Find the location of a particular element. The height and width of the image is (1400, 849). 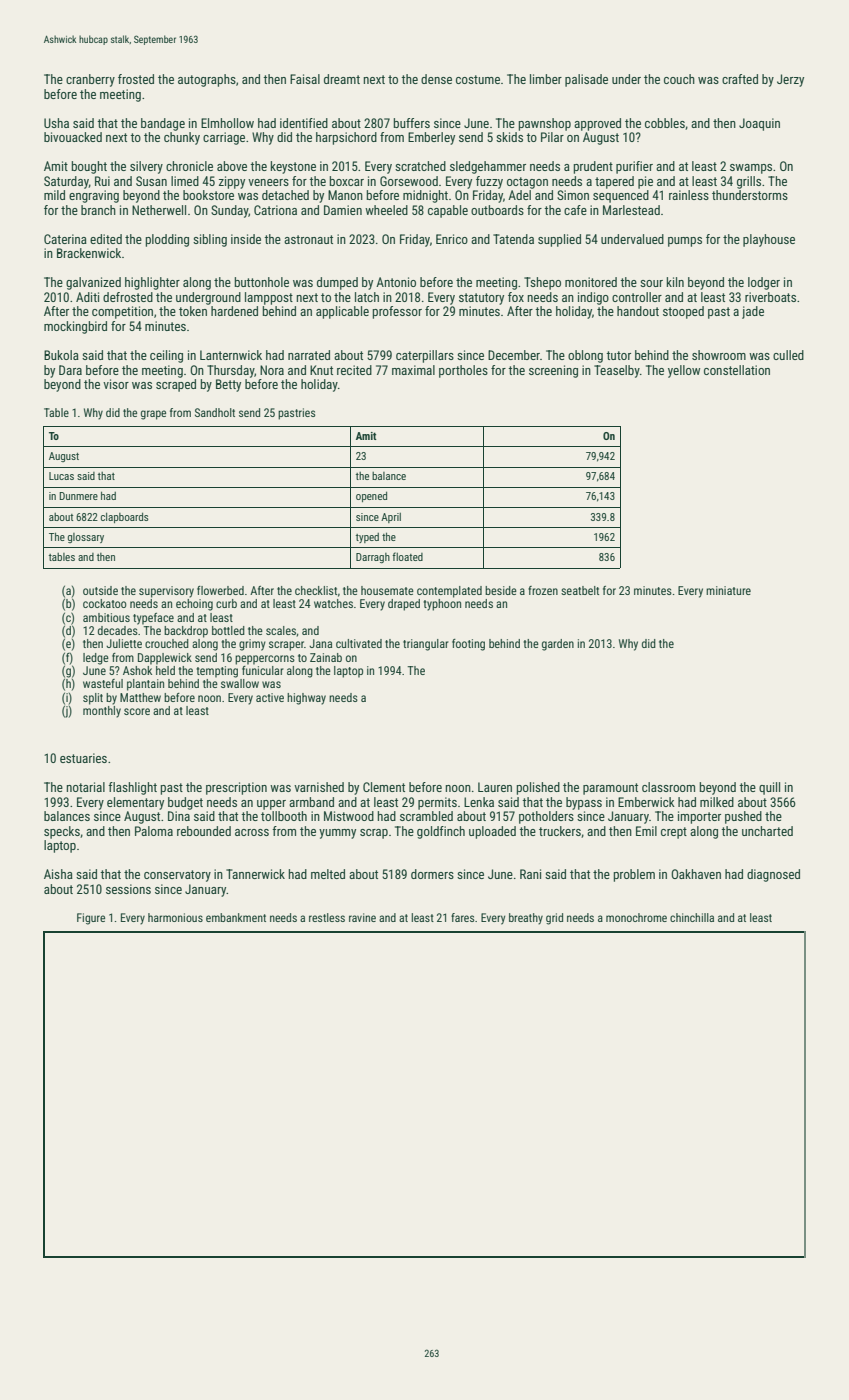

mockingbird is located at coordinates (75, 327).
